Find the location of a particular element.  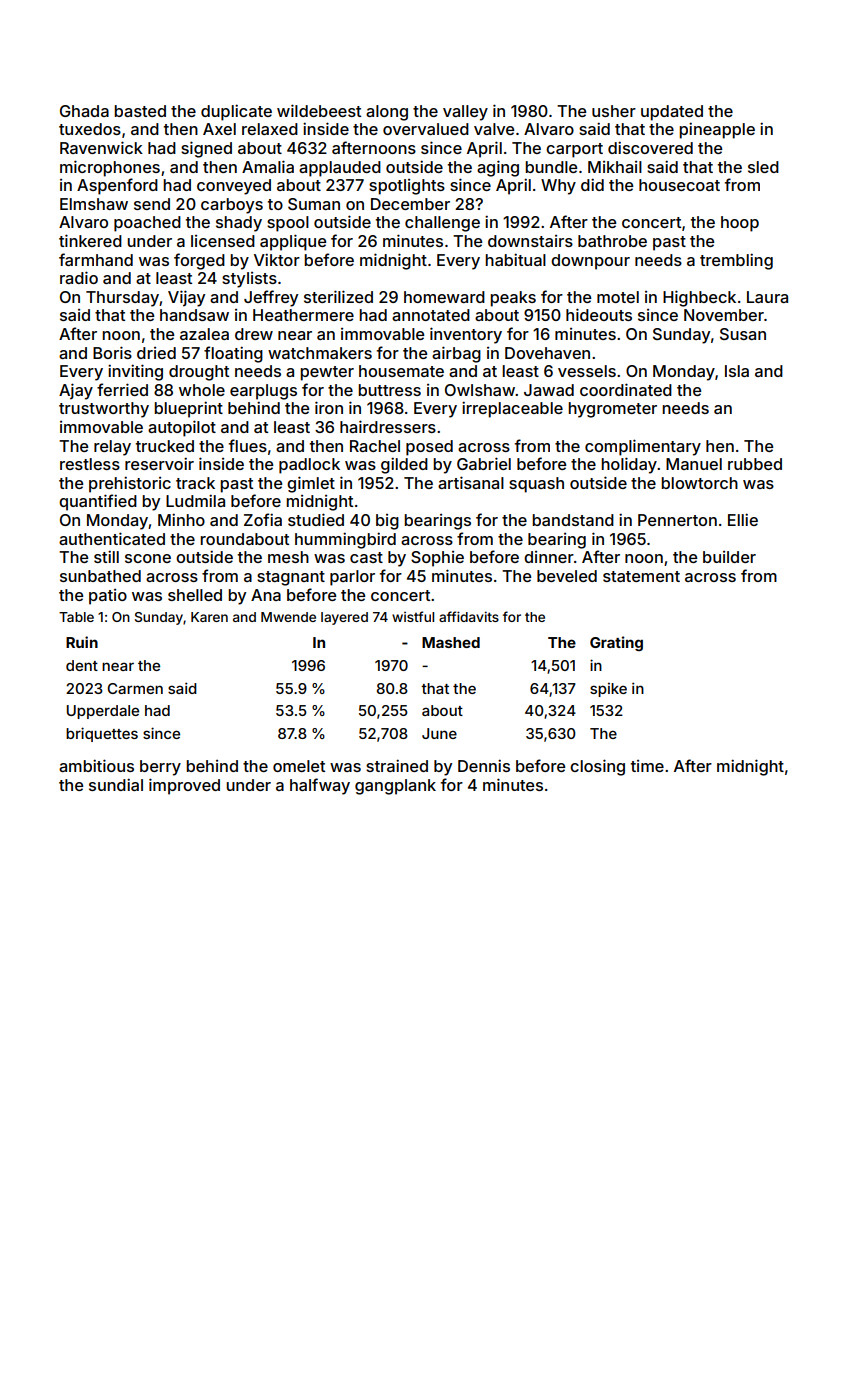

rubbed is located at coordinates (755, 464).
